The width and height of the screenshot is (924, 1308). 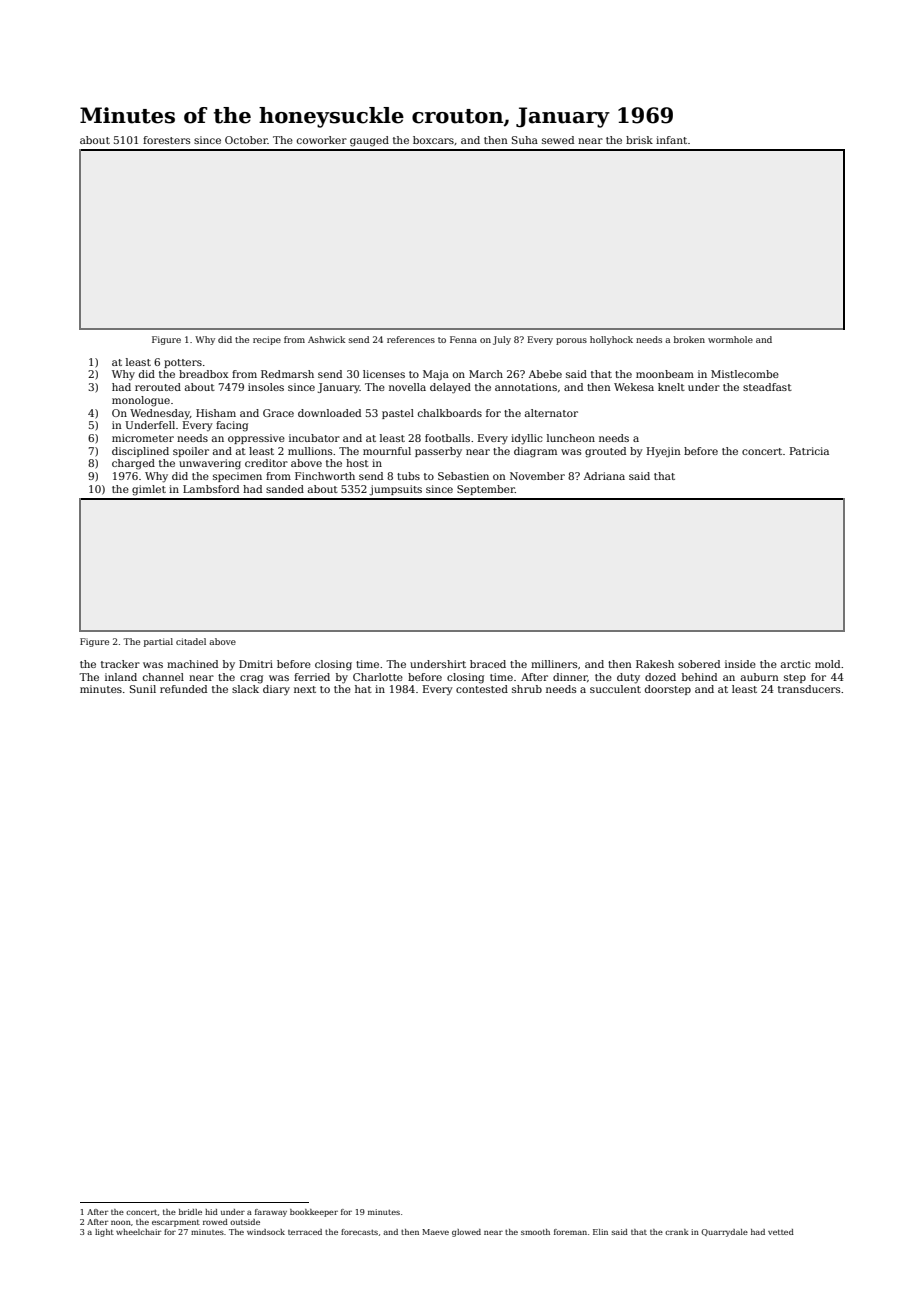 What do you see at coordinates (314, 1213) in the screenshot?
I see `bookkeeper` at bounding box center [314, 1213].
